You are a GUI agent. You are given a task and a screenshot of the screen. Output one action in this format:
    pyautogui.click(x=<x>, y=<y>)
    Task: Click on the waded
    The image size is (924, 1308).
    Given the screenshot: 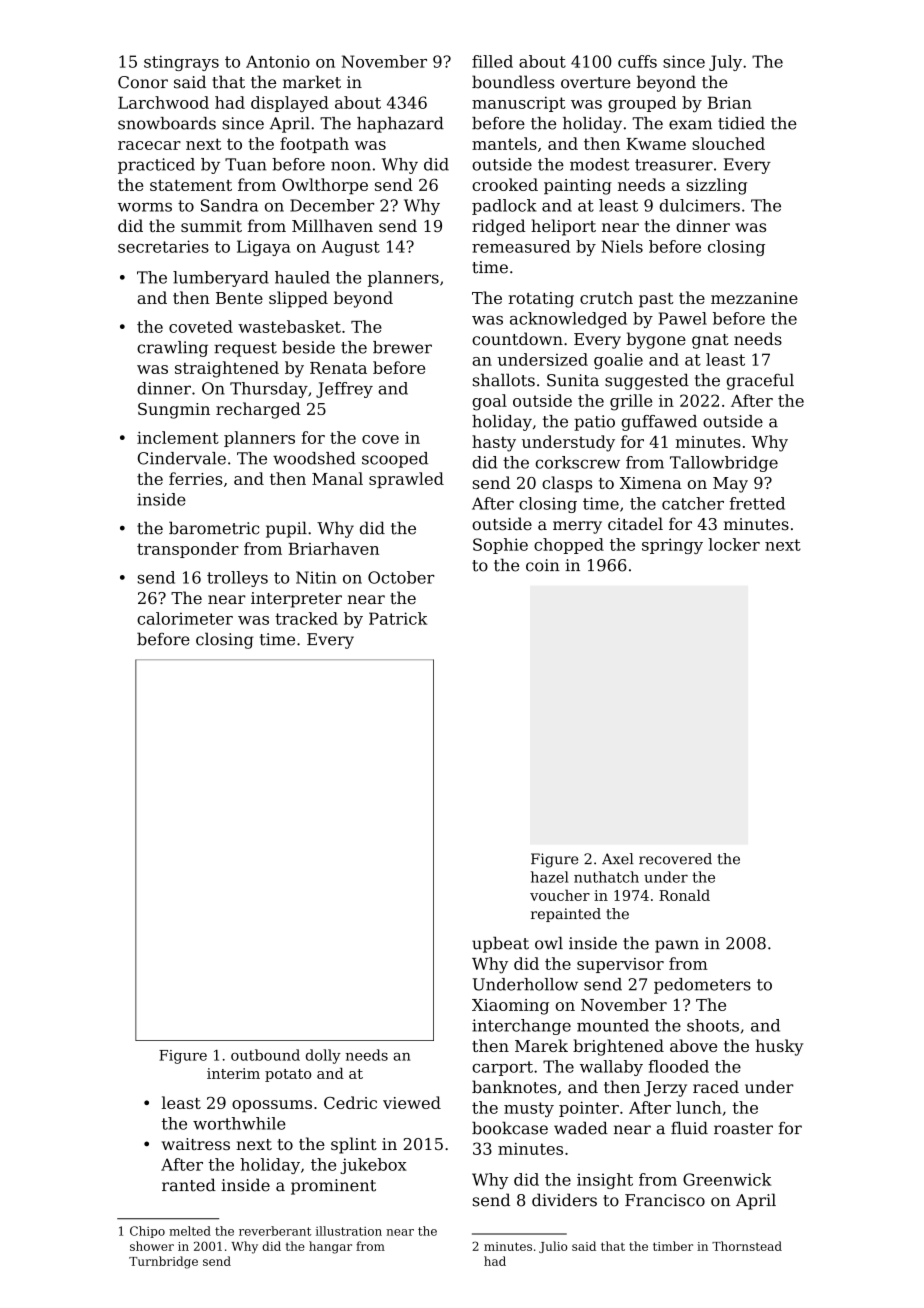 What is the action you would take?
    pyautogui.click(x=581, y=1128)
